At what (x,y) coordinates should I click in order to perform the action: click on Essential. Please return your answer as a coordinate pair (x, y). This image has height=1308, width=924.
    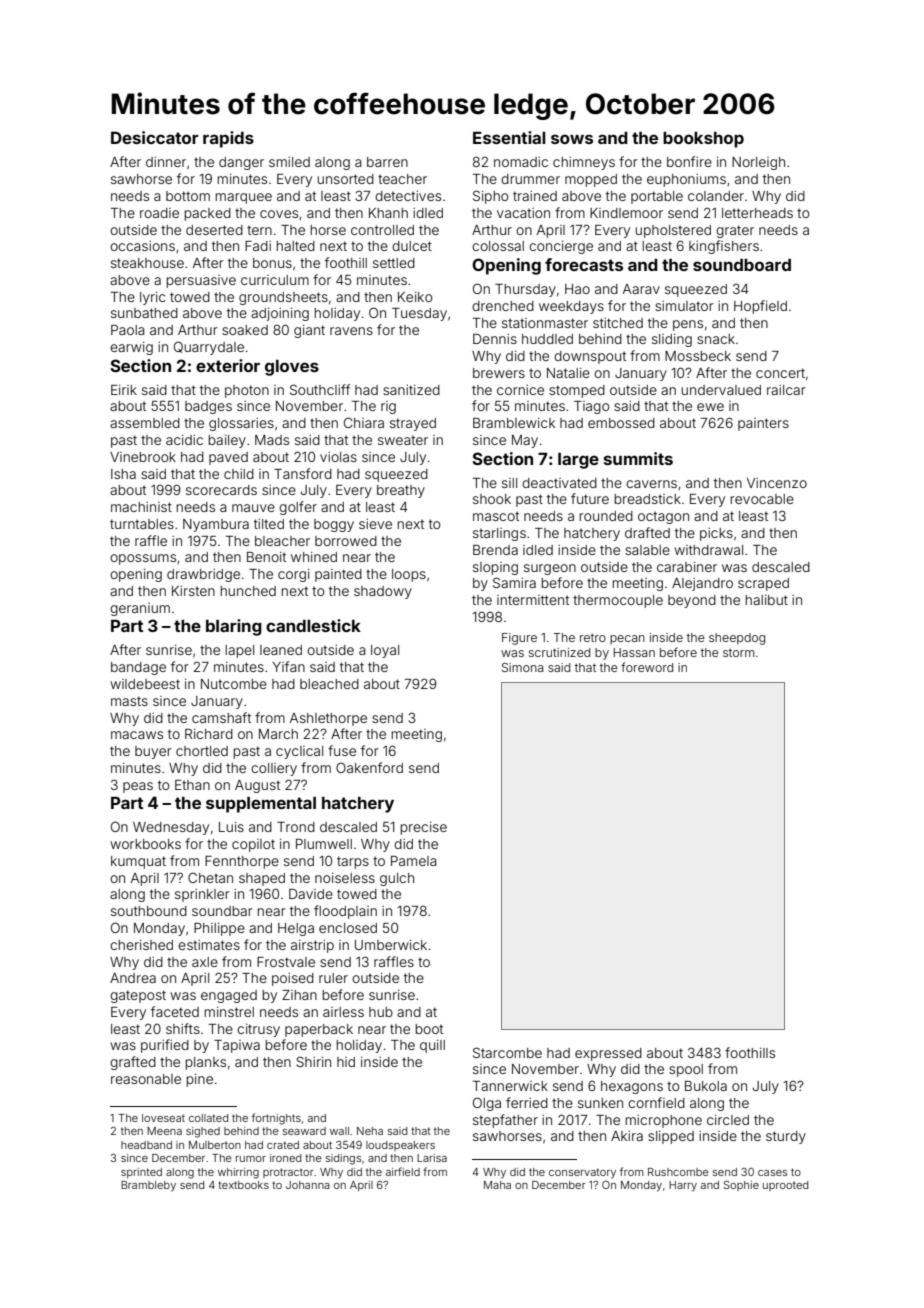
    Looking at the image, I should click on (509, 137).
